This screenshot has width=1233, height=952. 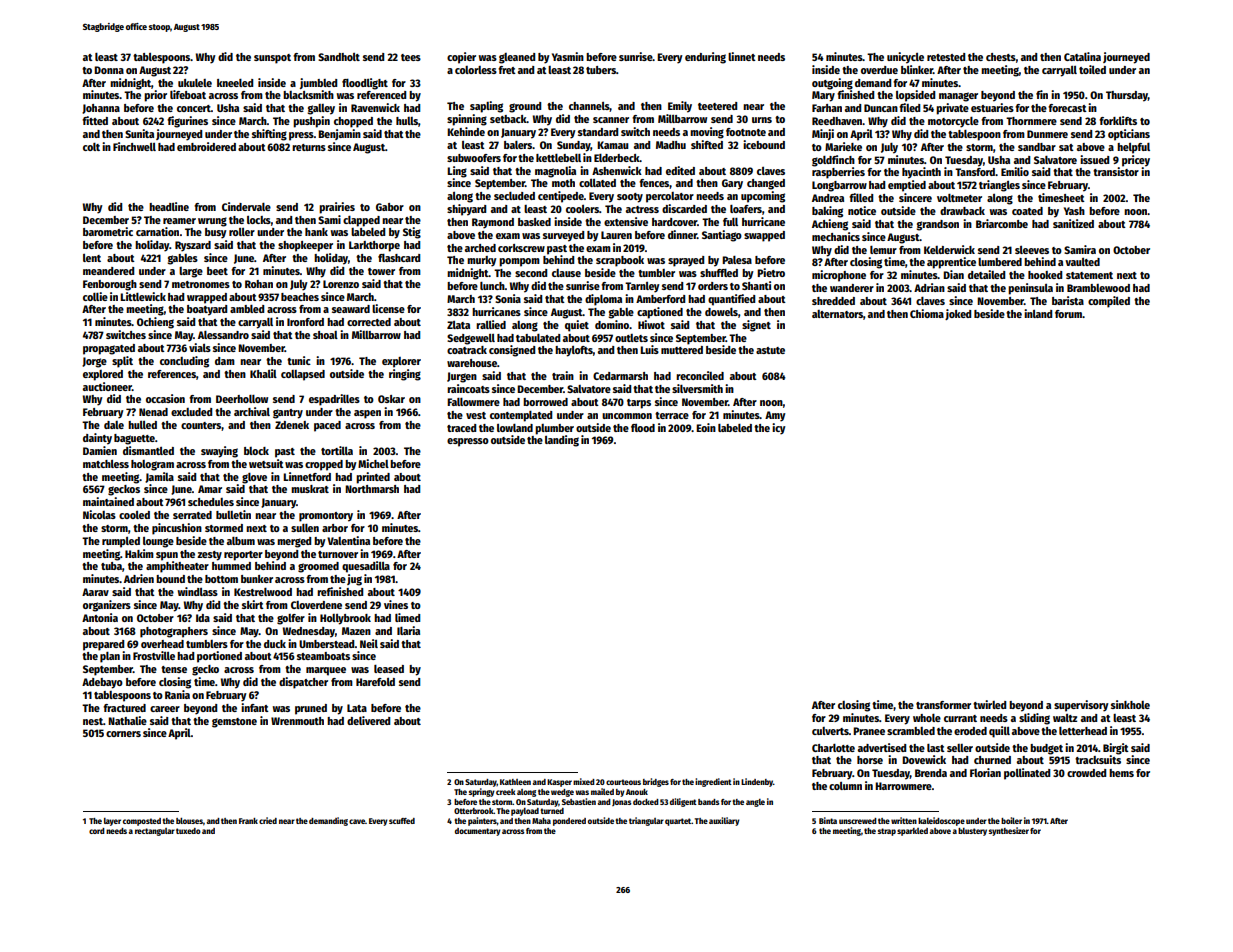 I want to click on documentary, so click(x=478, y=832).
